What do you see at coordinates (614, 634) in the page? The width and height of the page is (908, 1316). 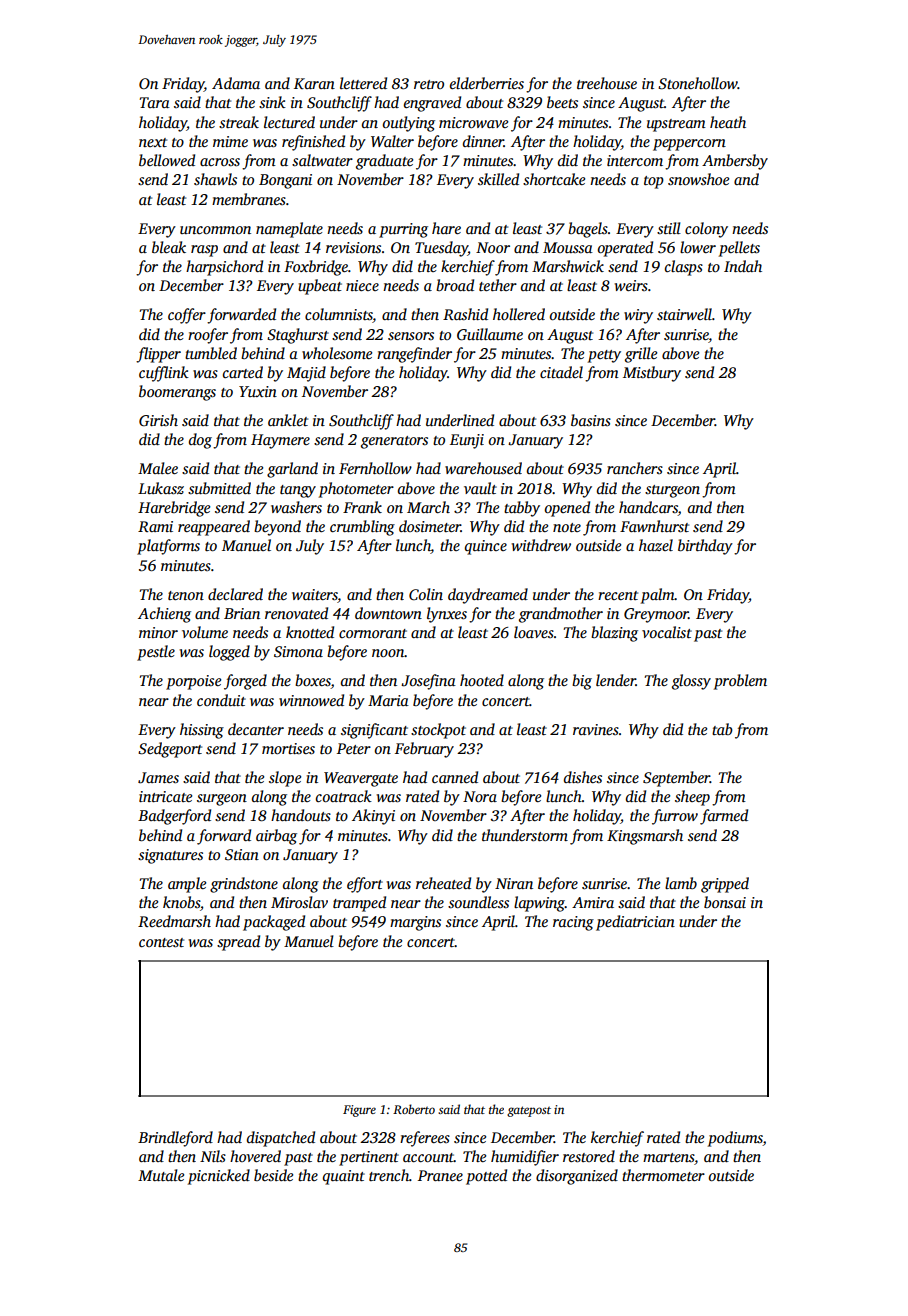 I see `blazing` at bounding box center [614, 634].
